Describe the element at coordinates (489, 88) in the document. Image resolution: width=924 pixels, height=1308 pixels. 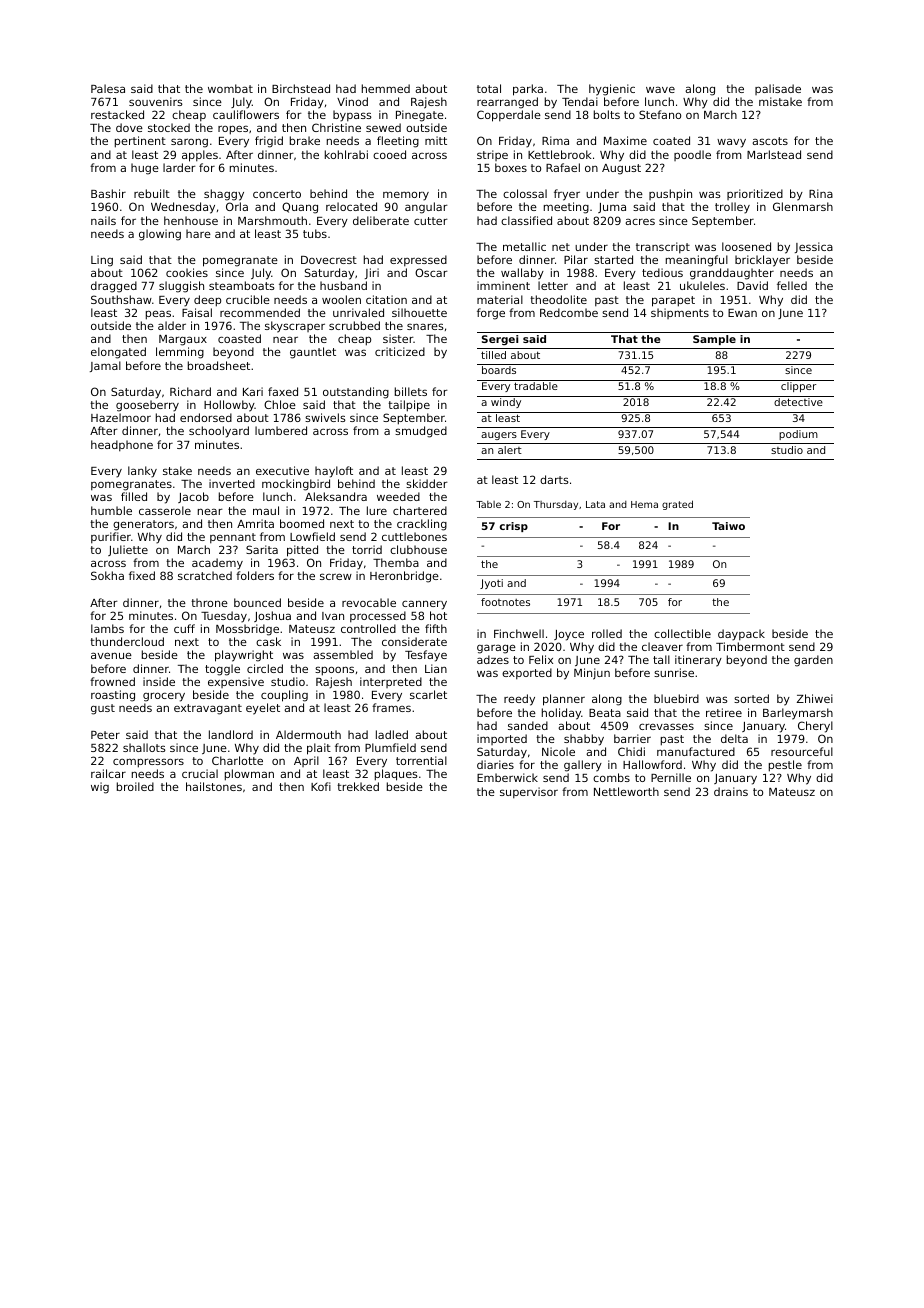
I see `total` at that location.
